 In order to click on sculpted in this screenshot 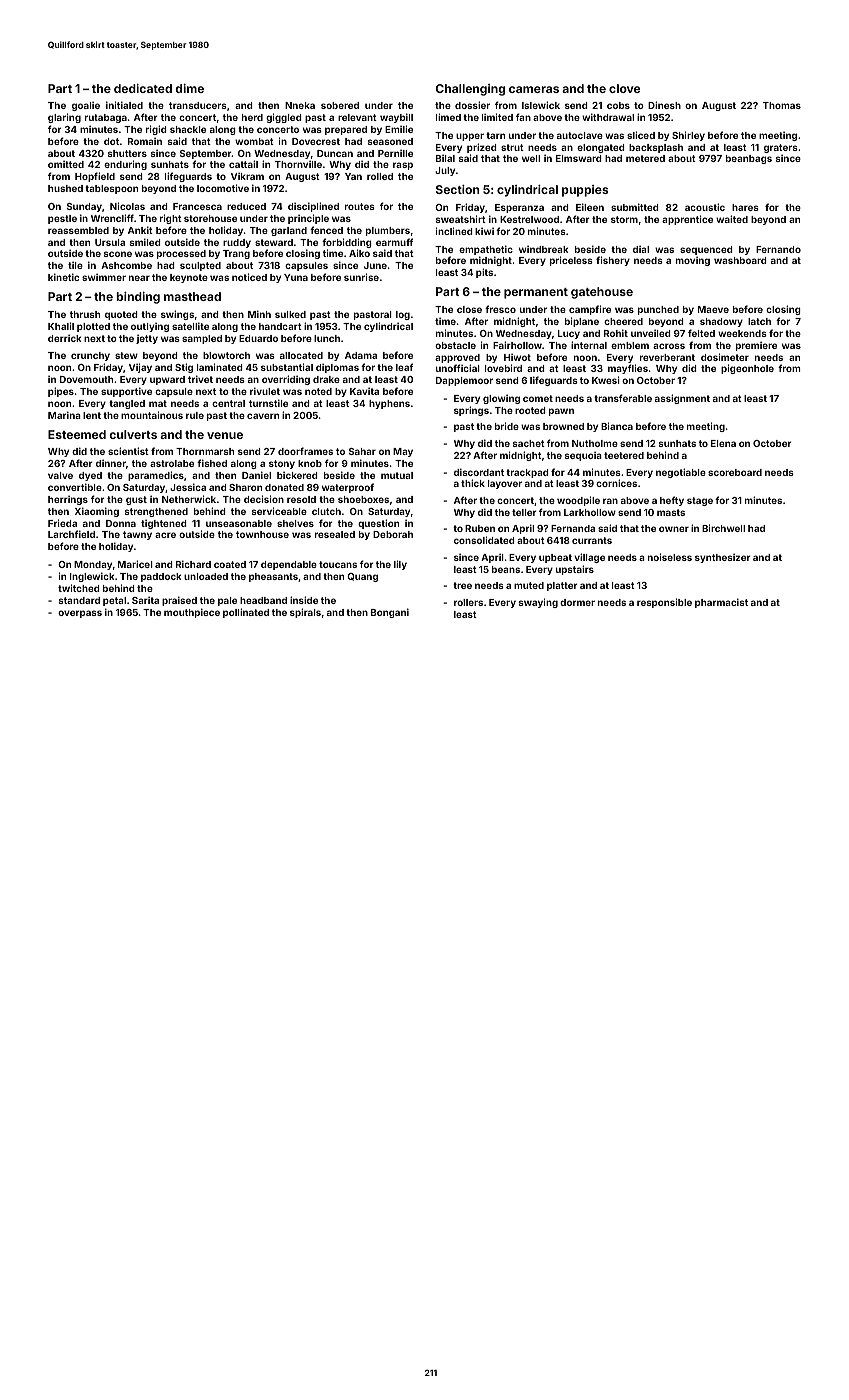, I will do `click(200, 266)`.
